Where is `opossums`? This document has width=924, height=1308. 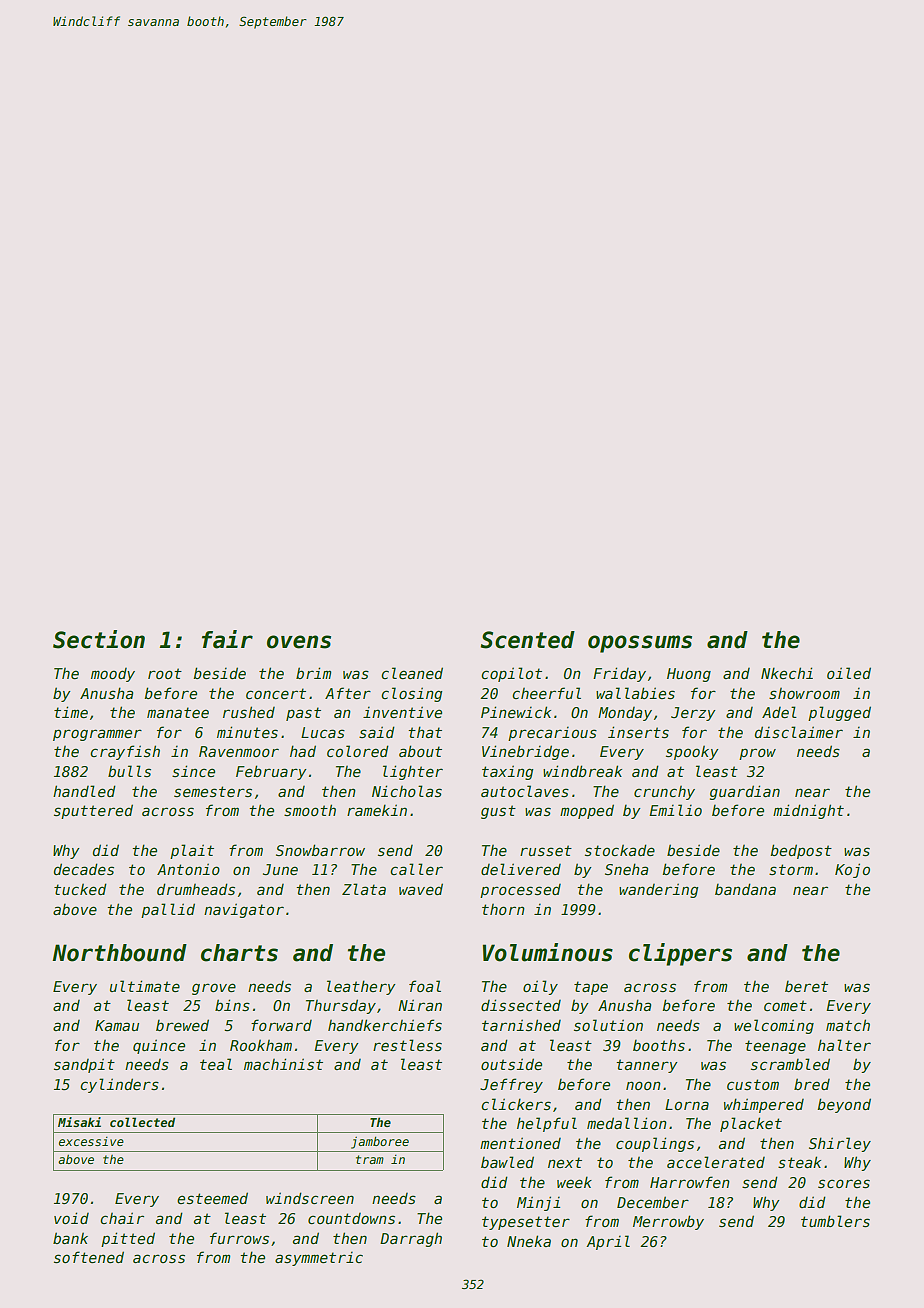
opossums is located at coordinates (640, 644).
